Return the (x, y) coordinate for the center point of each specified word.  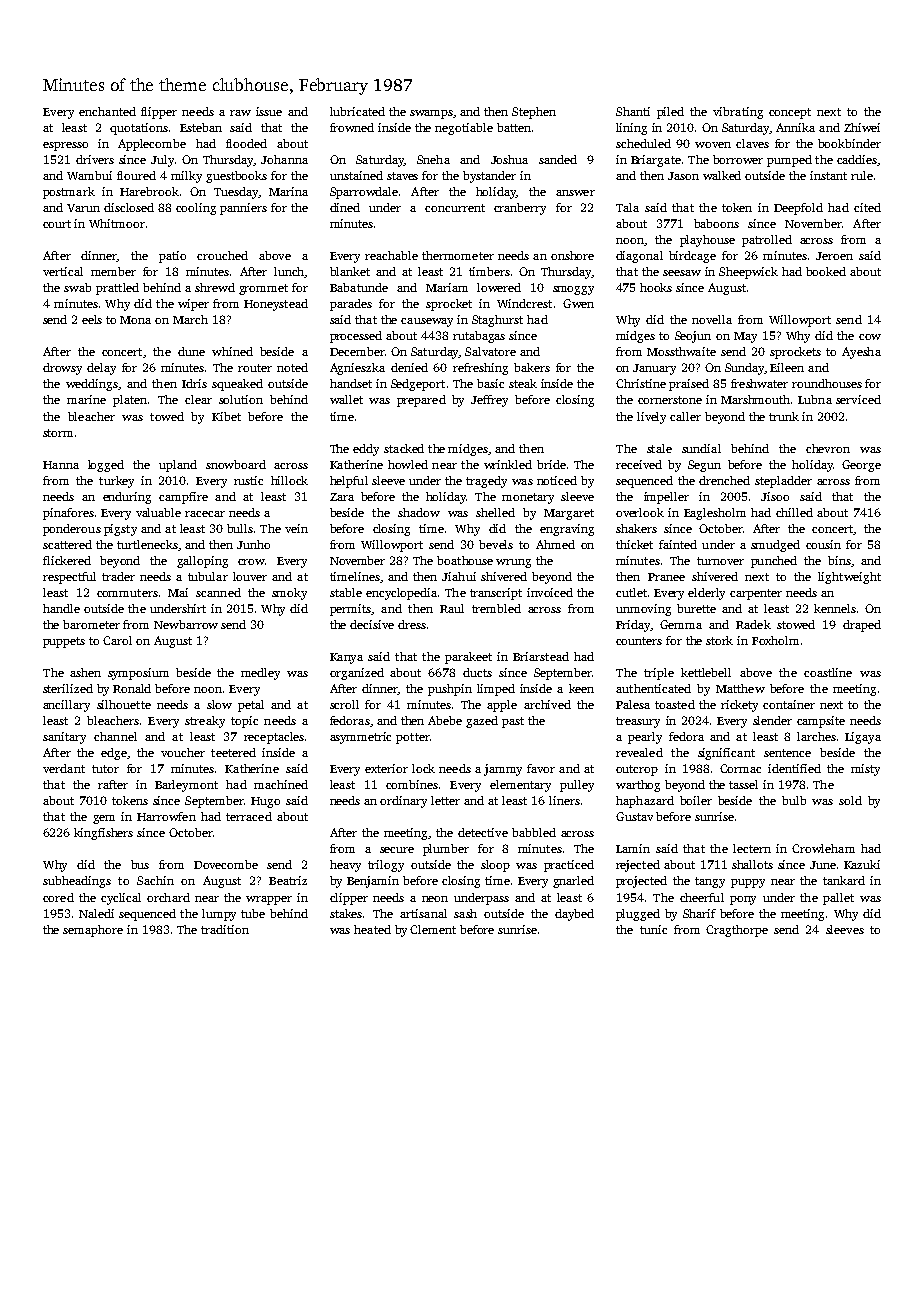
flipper (159, 113)
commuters (127, 593)
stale (659, 448)
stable (346, 592)
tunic (653, 929)
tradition (225, 929)
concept (790, 113)
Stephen (534, 113)
